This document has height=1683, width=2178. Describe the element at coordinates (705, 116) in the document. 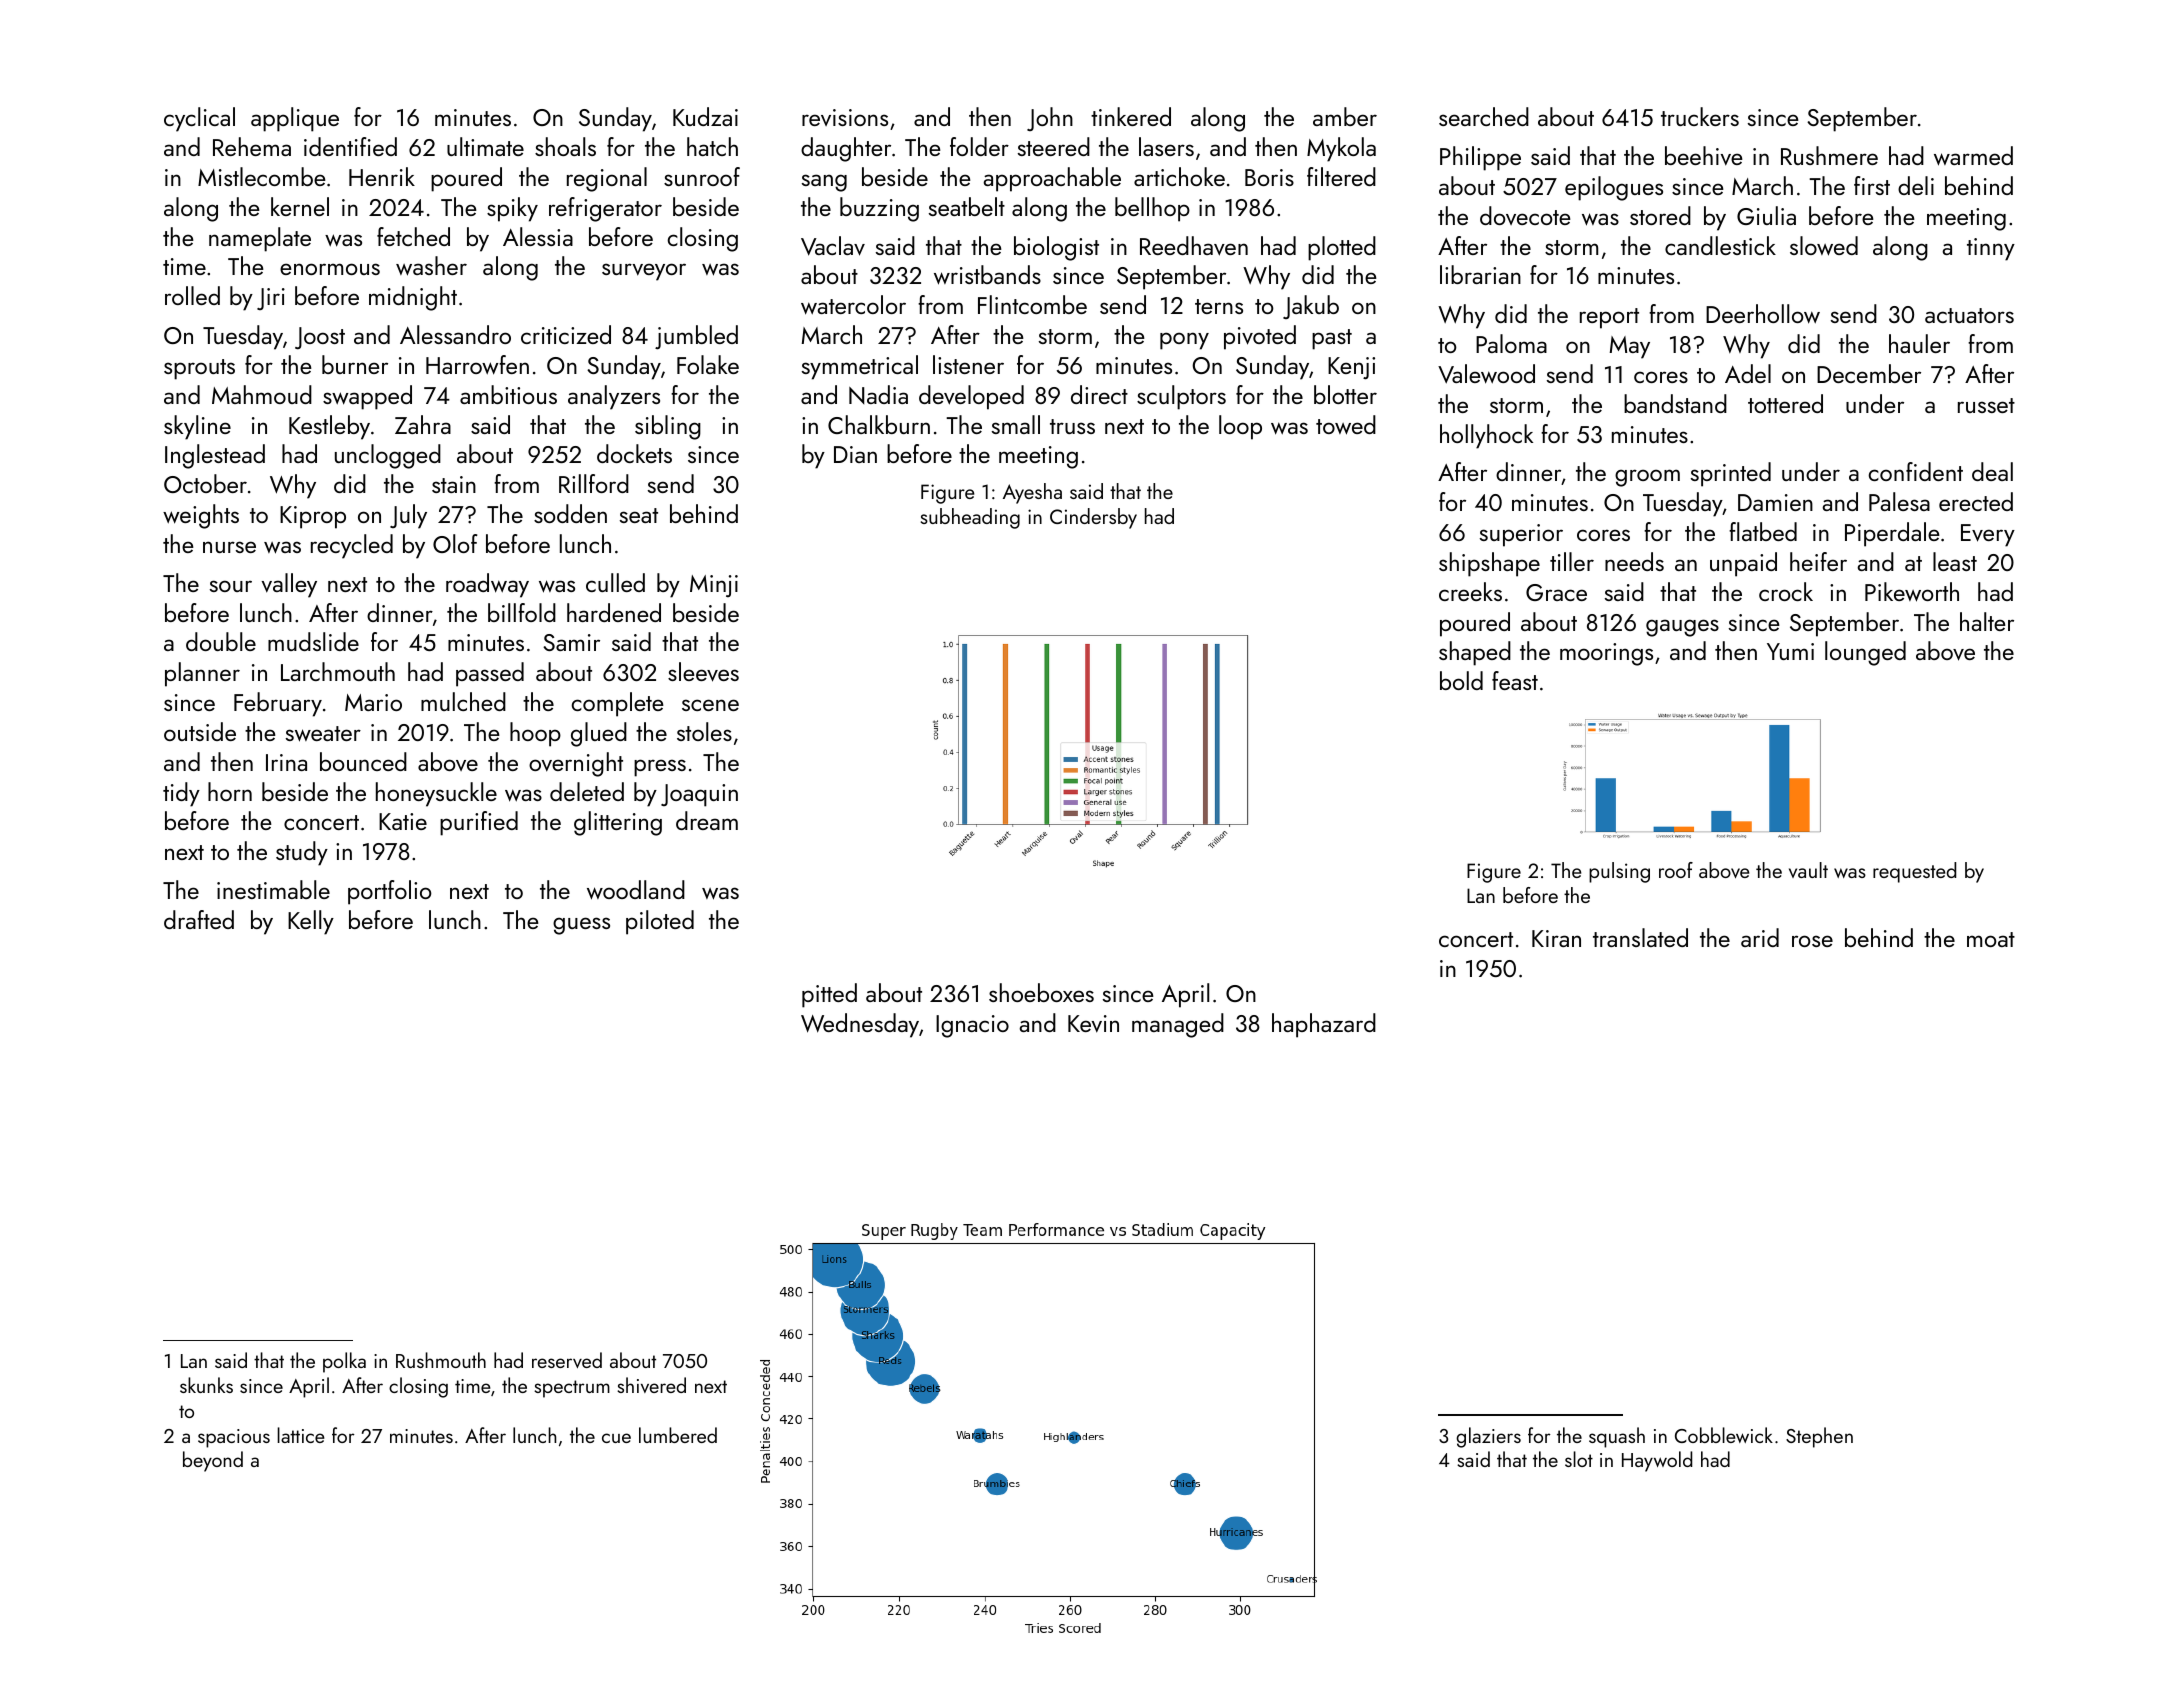

I see `Kudzai` at that location.
